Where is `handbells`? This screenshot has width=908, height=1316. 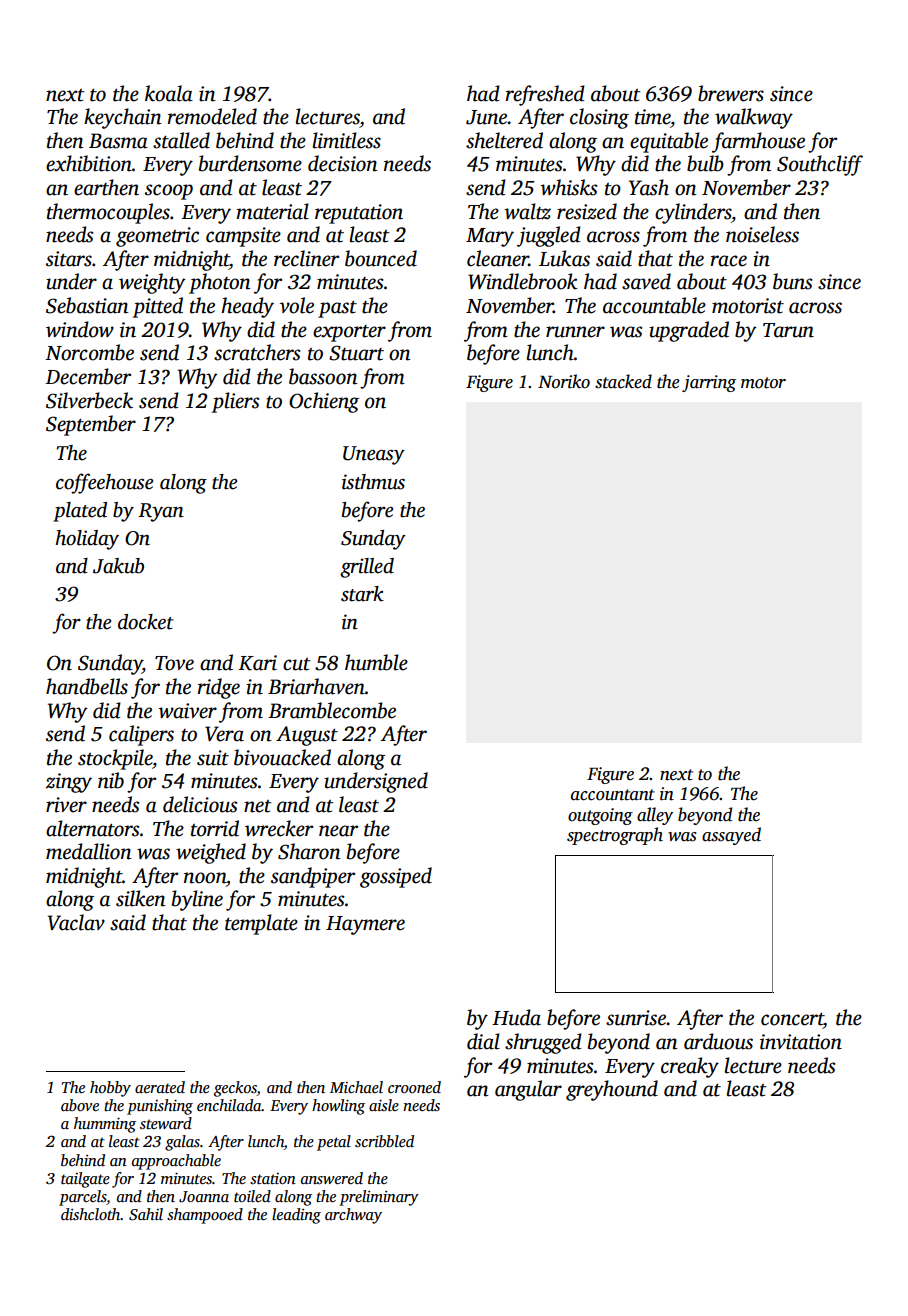 handbells is located at coordinates (87, 686).
